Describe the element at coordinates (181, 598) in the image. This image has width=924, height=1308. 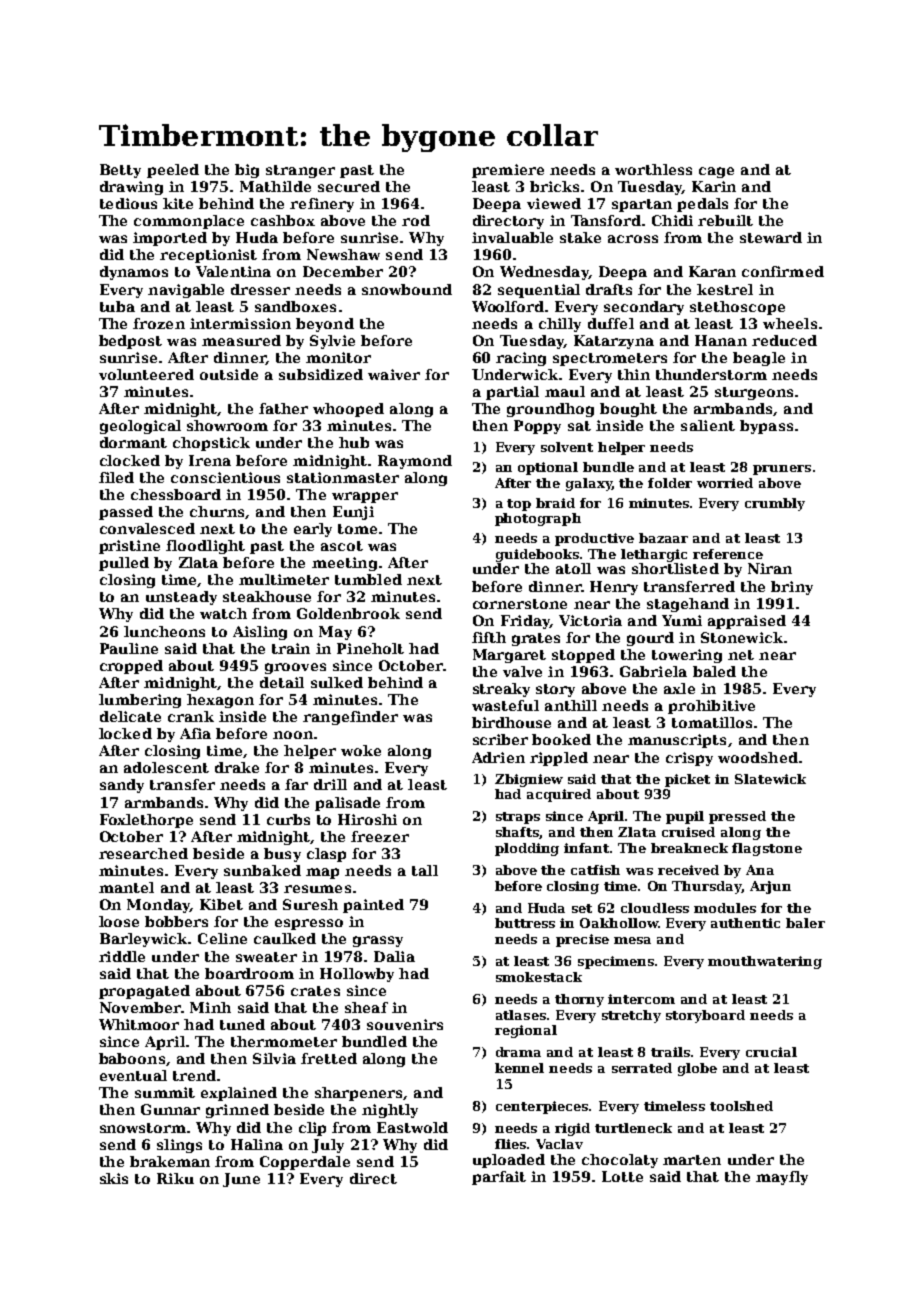
I see `unsteady` at that location.
